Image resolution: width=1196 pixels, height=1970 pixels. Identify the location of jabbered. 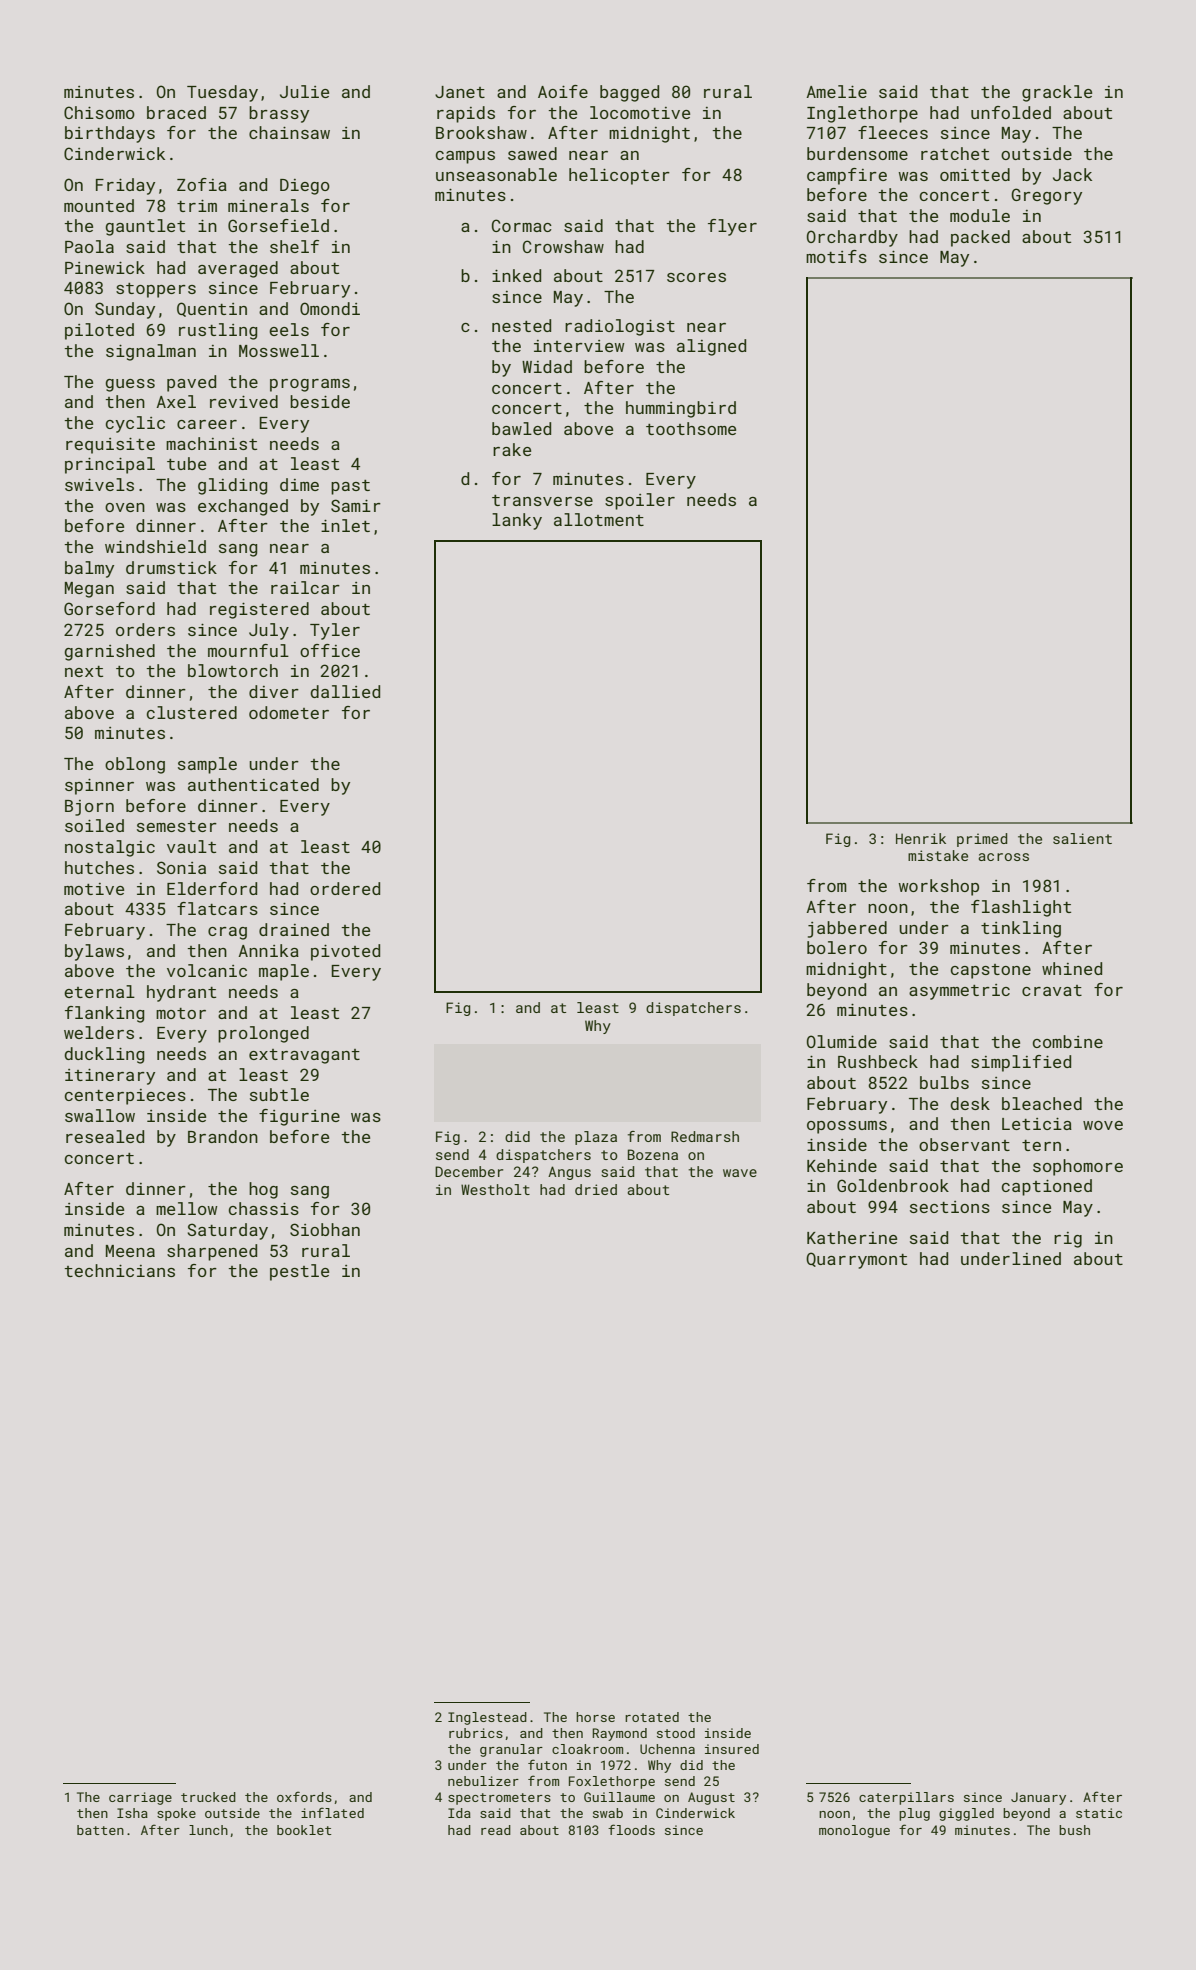
(847, 929).
